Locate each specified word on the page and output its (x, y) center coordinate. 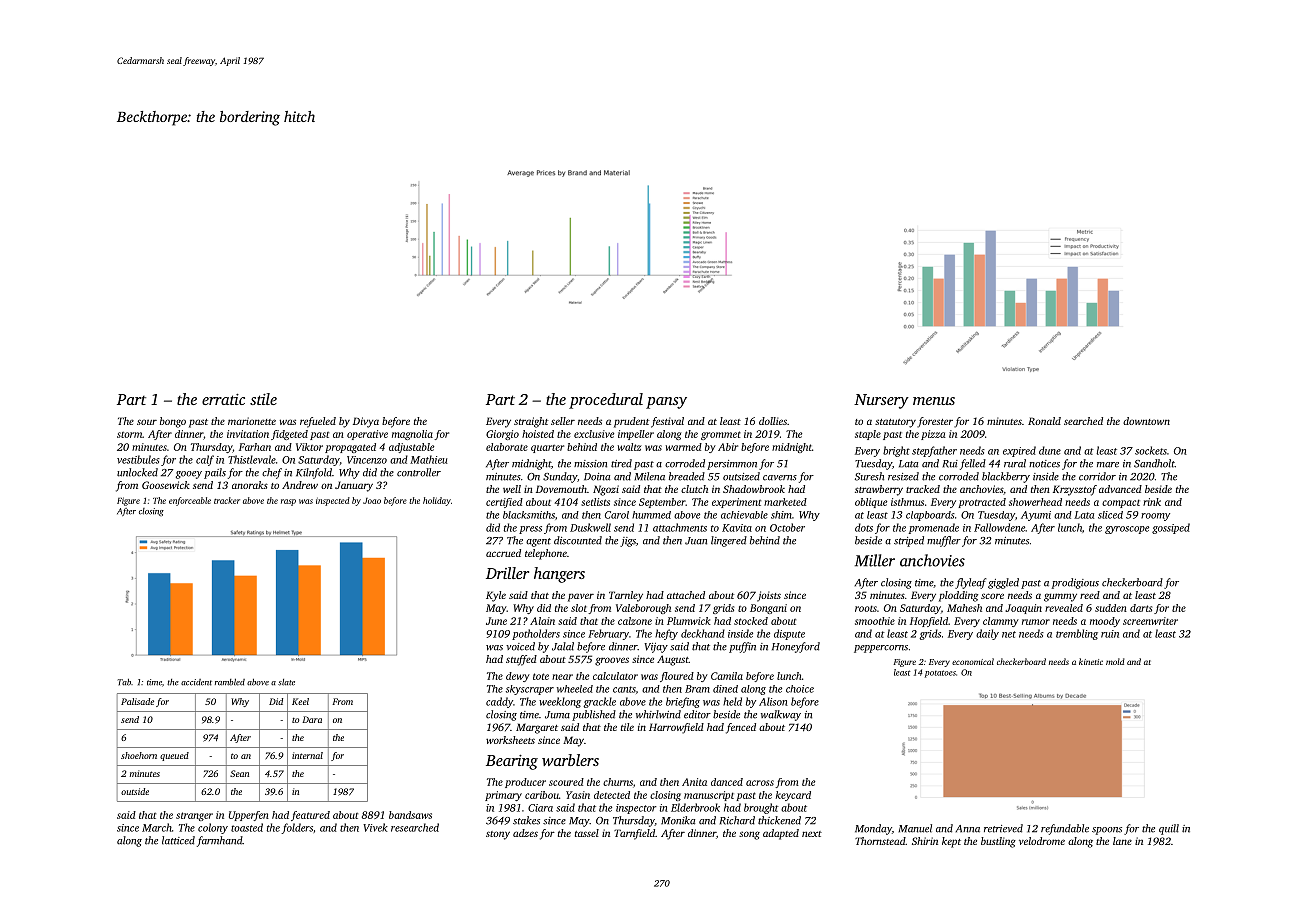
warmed (683, 447)
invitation (248, 434)
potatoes (940, 674)
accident (196, 682)
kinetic (1091, 661)
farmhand (219, 841)
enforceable (190, 501)
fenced (741, 728)
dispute (789, 634)
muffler (944, 541)
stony (498, 835)
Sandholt (1154, 463)
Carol (617, 515)
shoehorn (139, 755)
